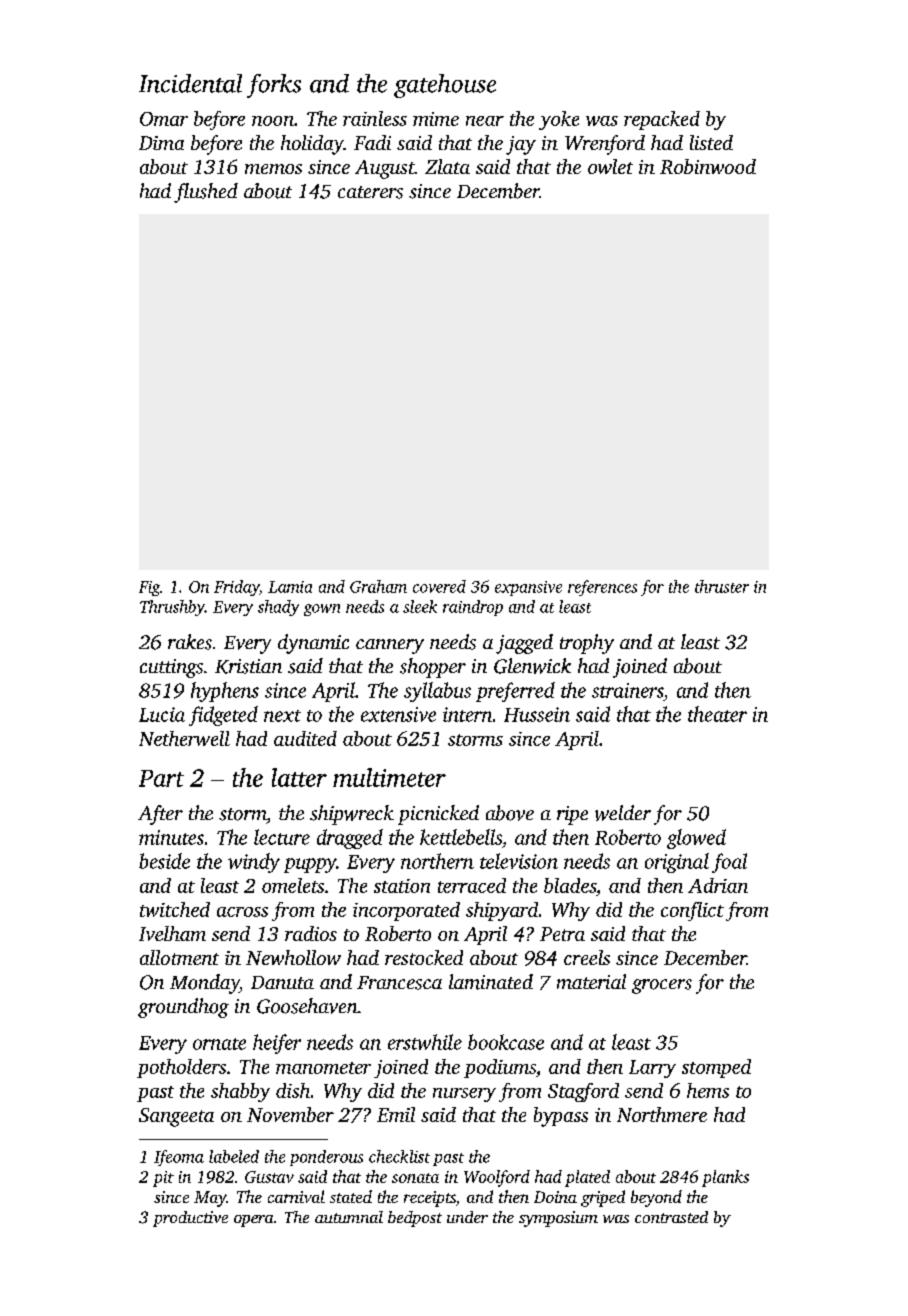 The width and height of the document is (908, 1316). I want to click on fidgeted, so click(223, 716).
